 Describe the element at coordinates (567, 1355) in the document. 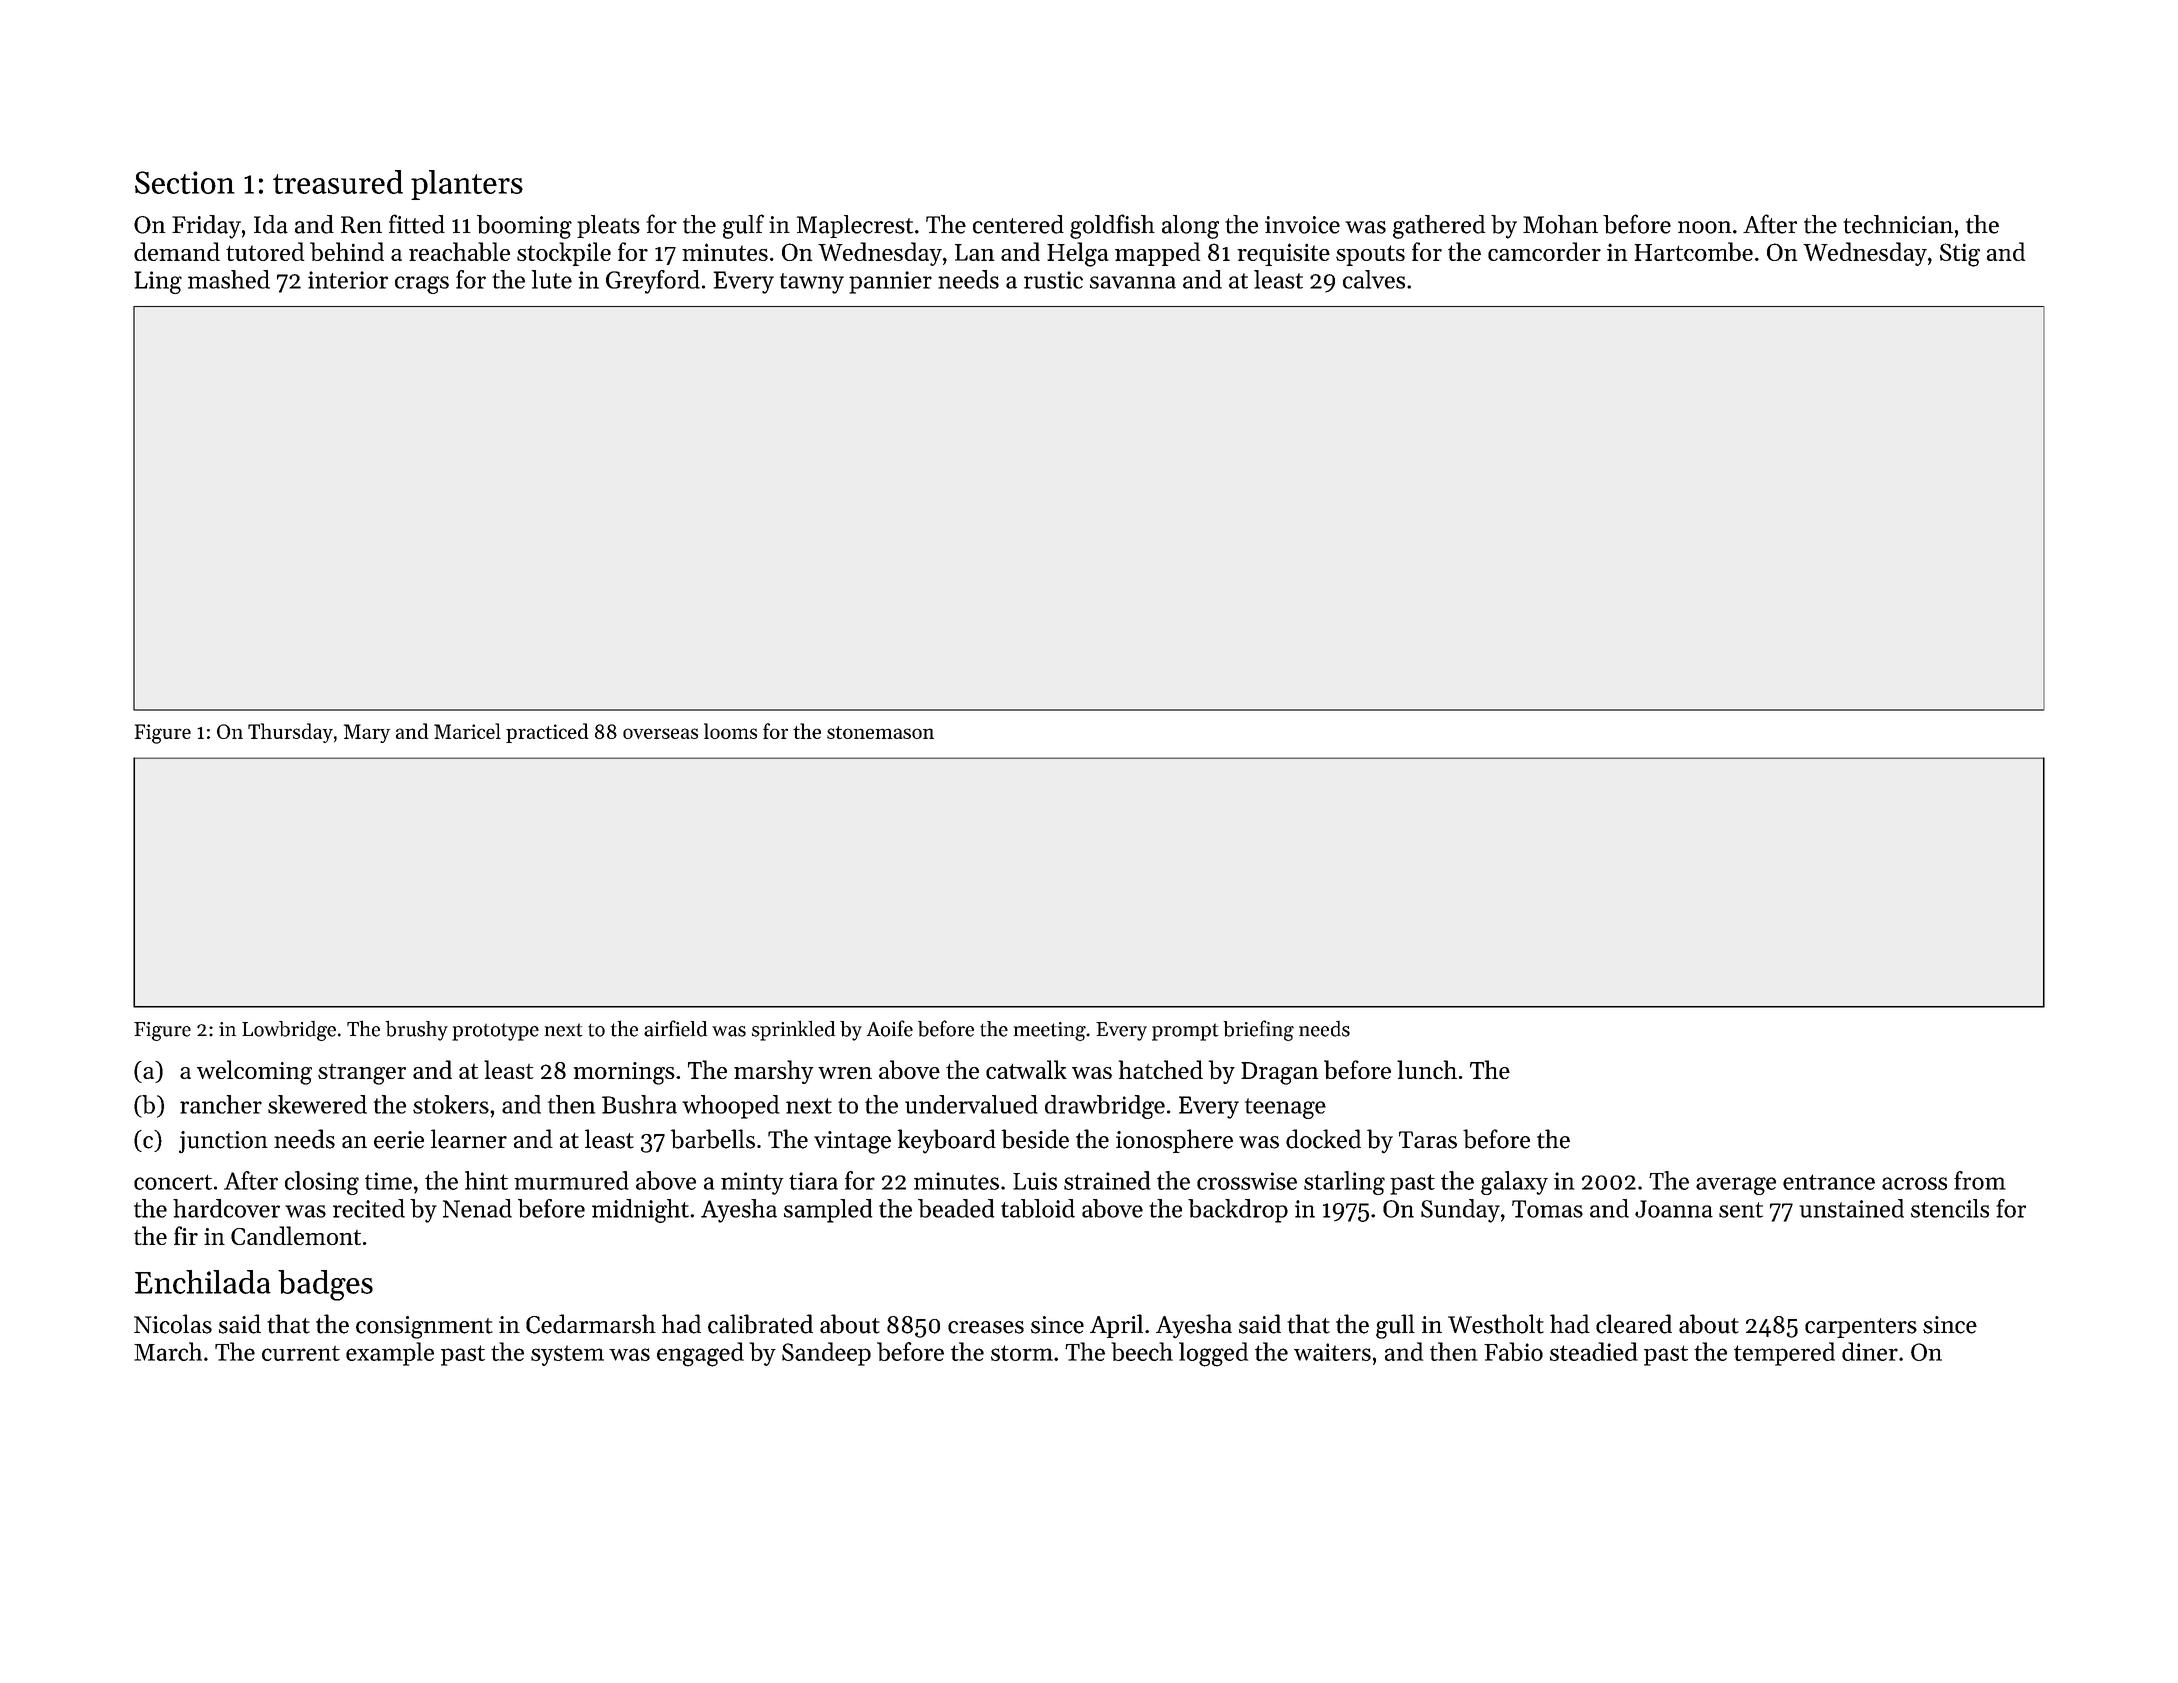

I see `system` at that location.
